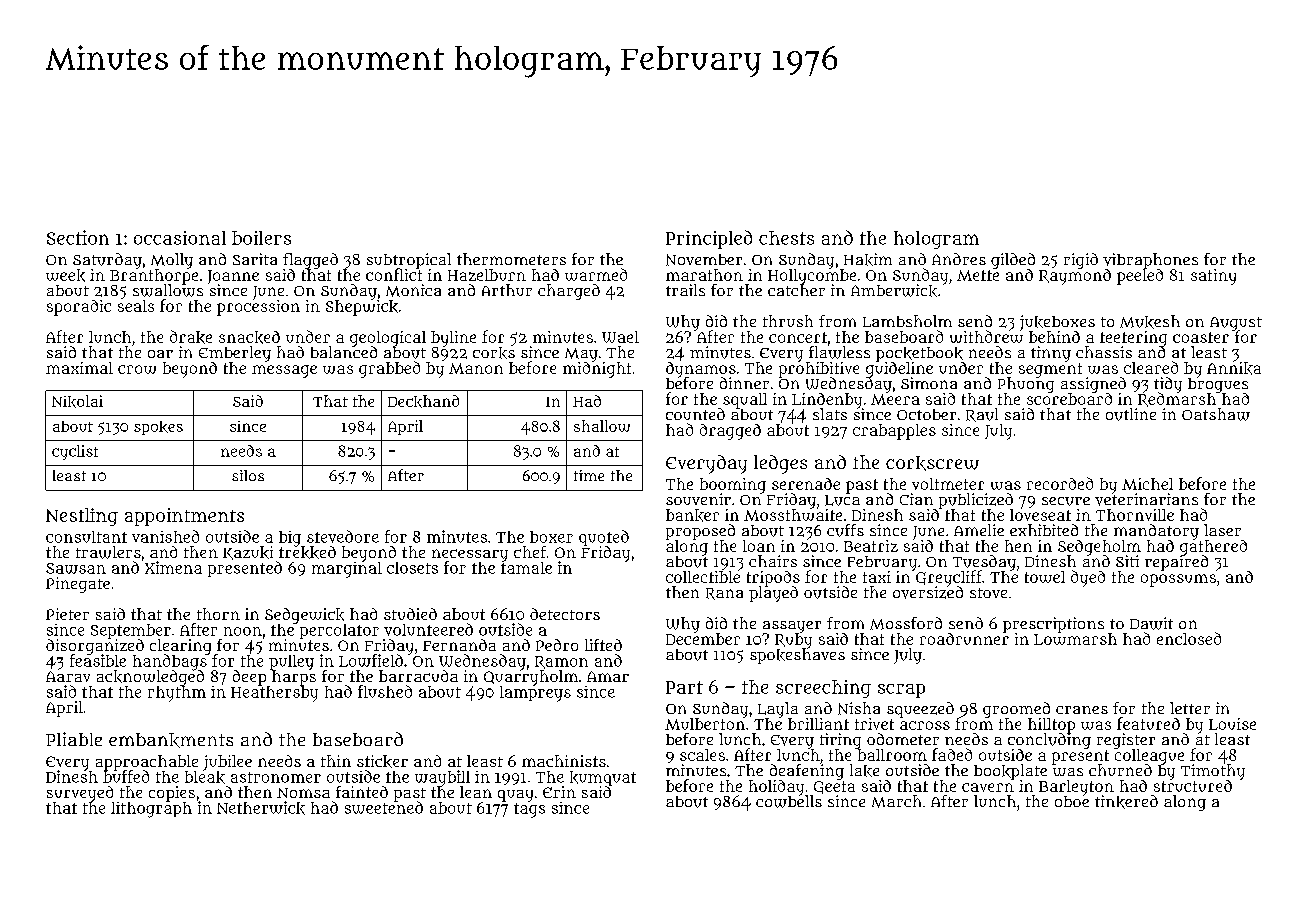  I want to click on cranes, so click(1082, 710).
